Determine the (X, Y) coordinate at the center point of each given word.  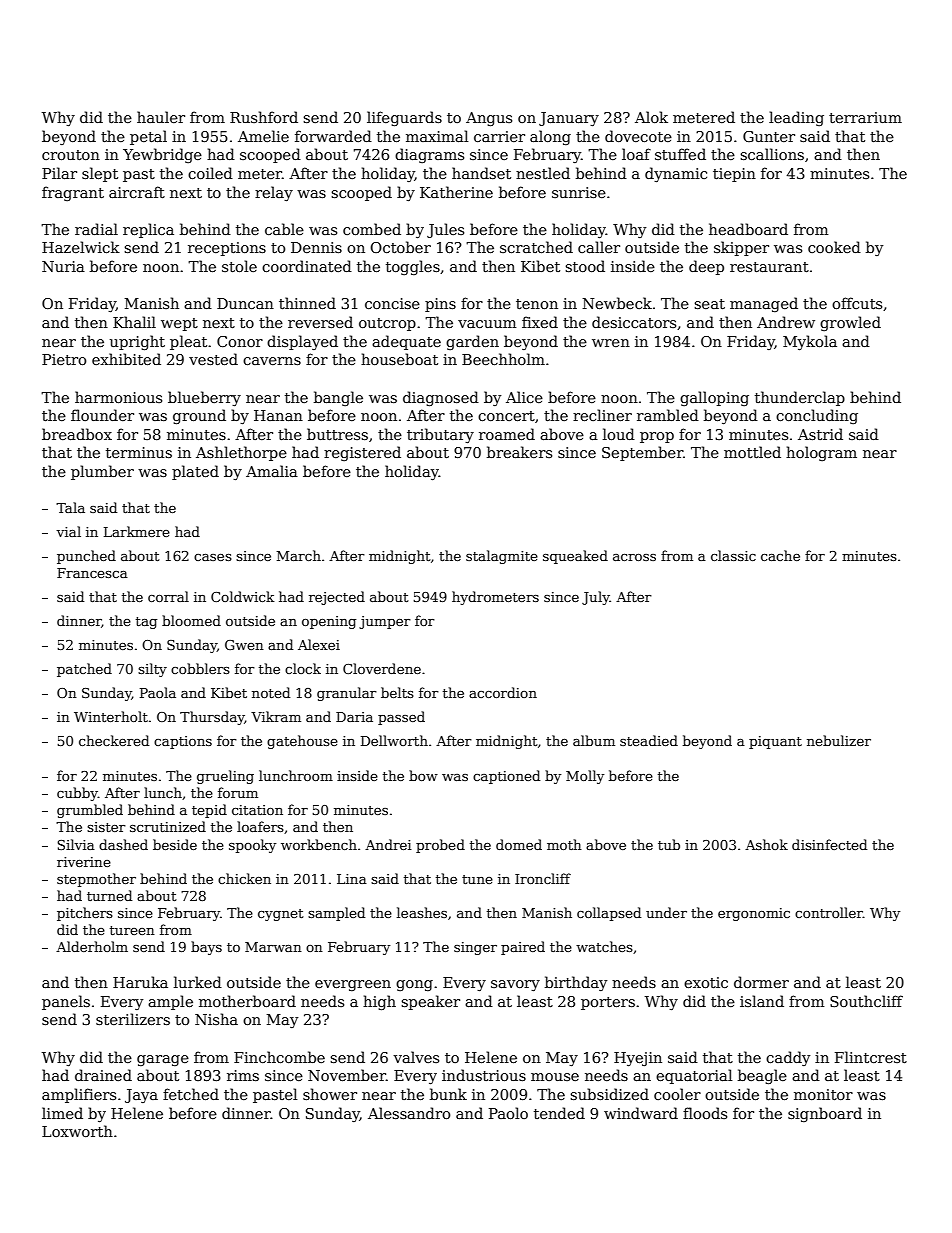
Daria (354, 717)
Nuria (63, 266)
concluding (817, 416)
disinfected (829, 844)
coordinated (307, 266)
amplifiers (79, 1095)
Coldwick (242, 596)
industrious (484, 1075)
